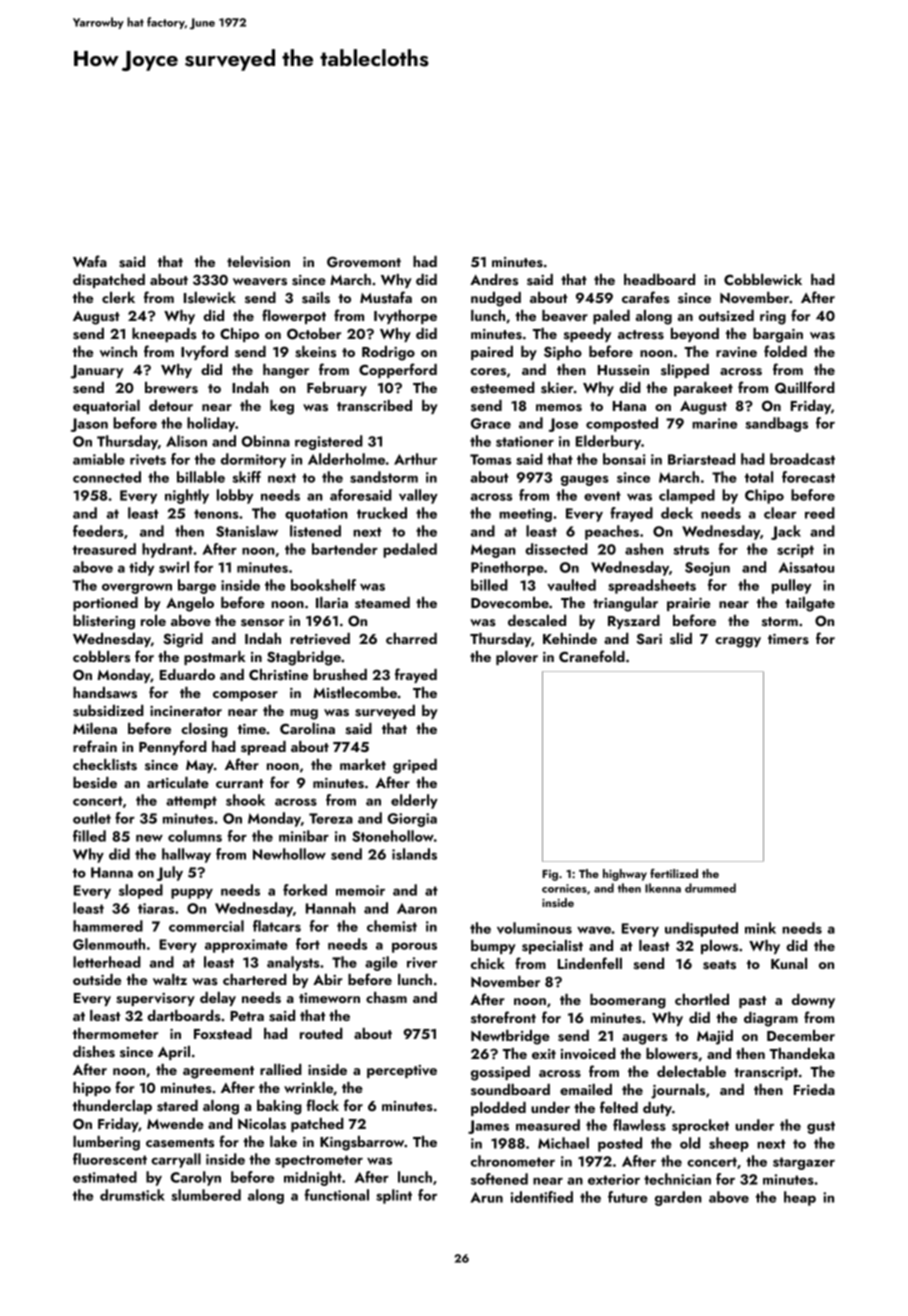  Describe the element at coordinates (392, 926) in the page. I see `chemist` at that location.
